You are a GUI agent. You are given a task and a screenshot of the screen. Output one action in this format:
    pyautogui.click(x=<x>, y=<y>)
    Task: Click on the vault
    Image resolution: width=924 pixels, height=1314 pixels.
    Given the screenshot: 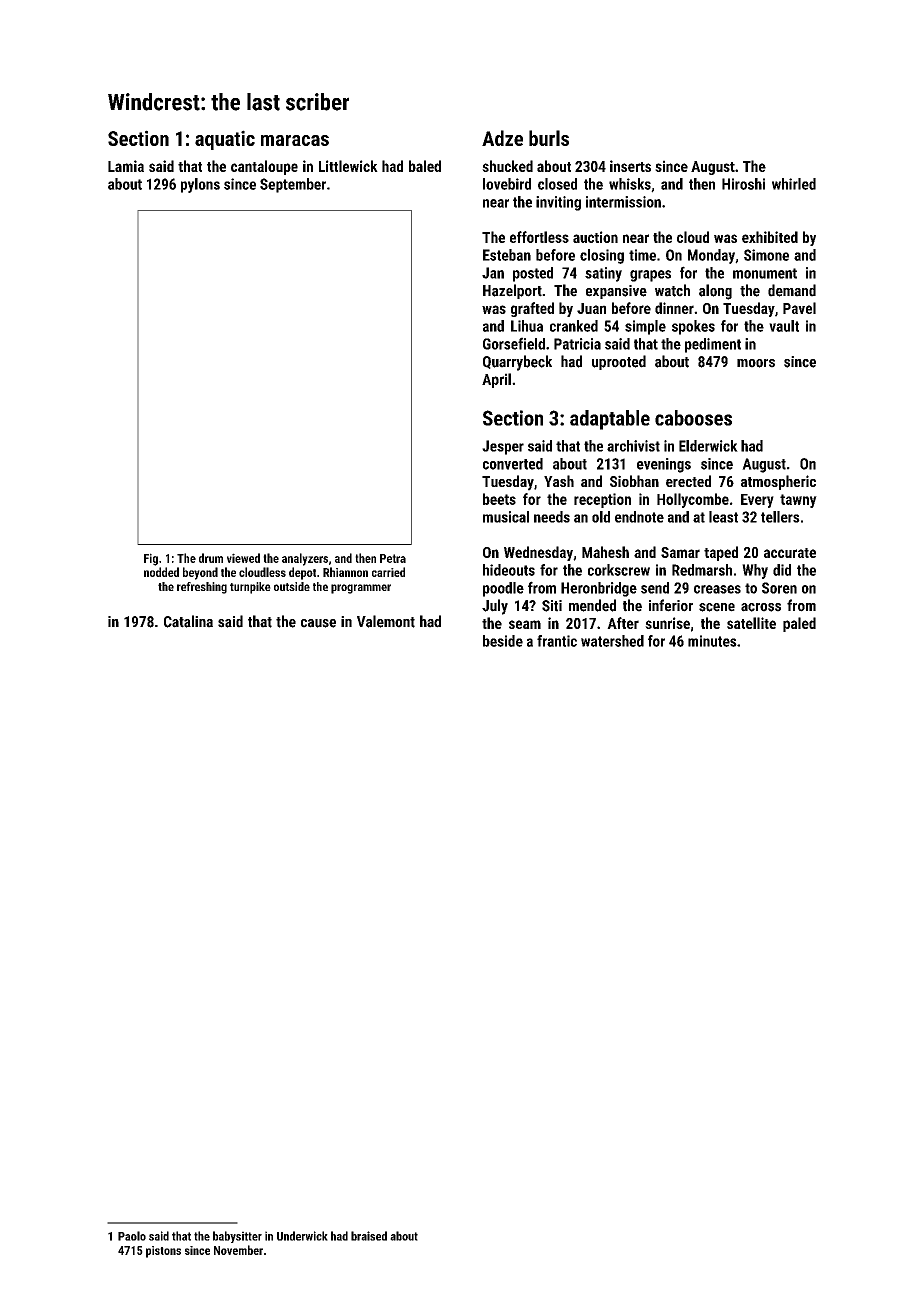 What is the action you would take?
    pyautogui.click(x=784, y=326)
